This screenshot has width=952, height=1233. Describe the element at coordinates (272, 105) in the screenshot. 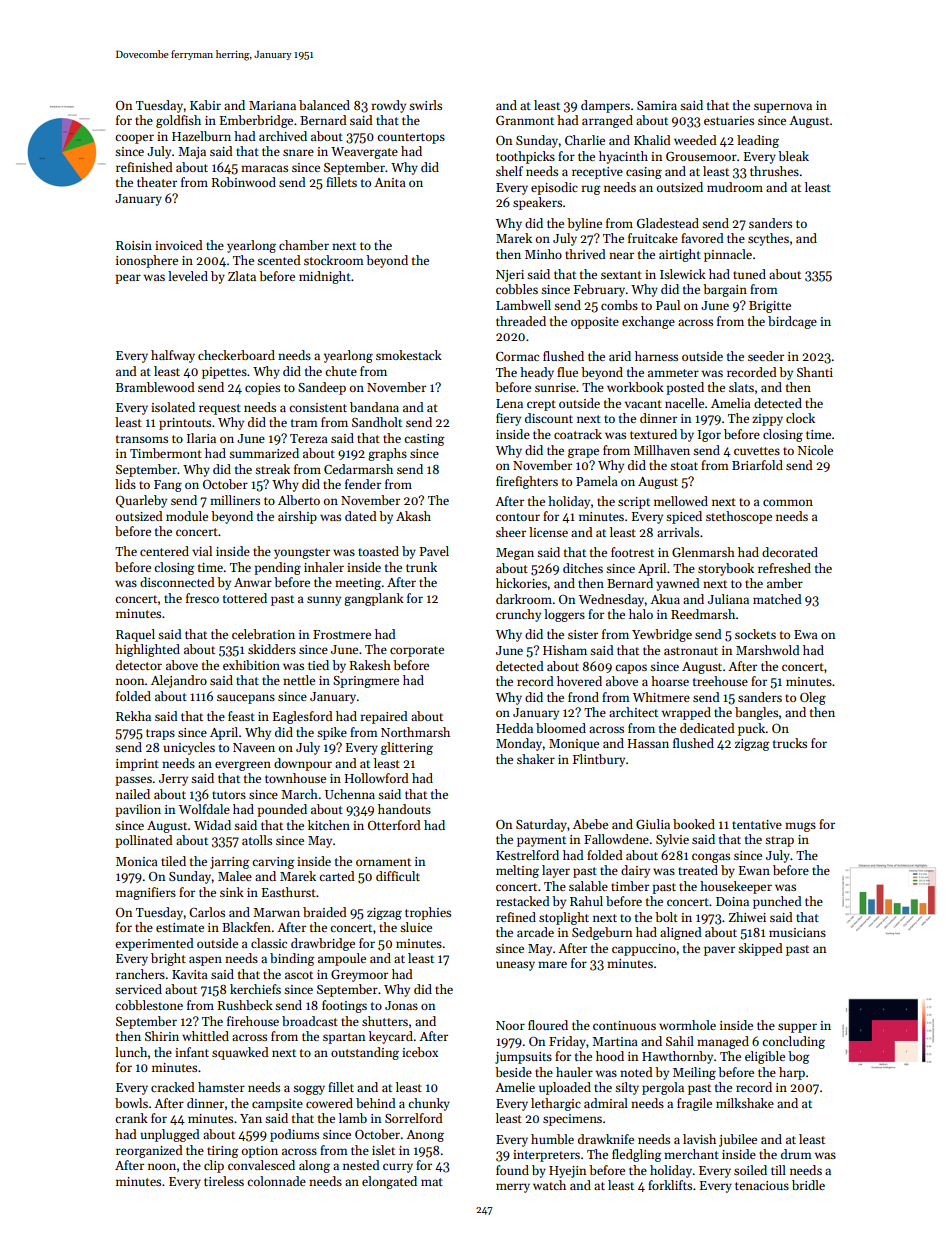

I see `Mariana` at that location.
